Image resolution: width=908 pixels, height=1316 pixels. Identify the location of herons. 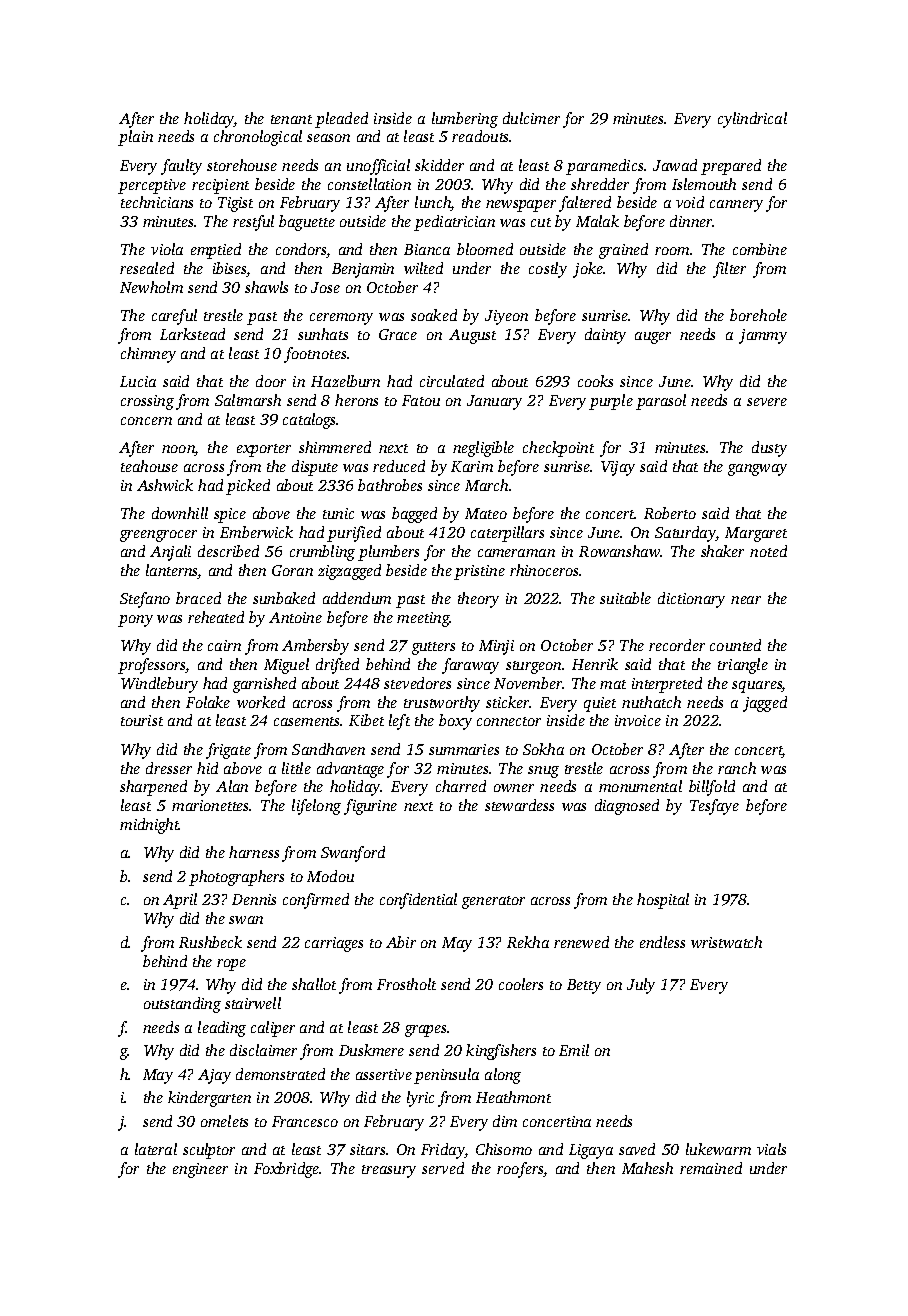
(356, 400).
